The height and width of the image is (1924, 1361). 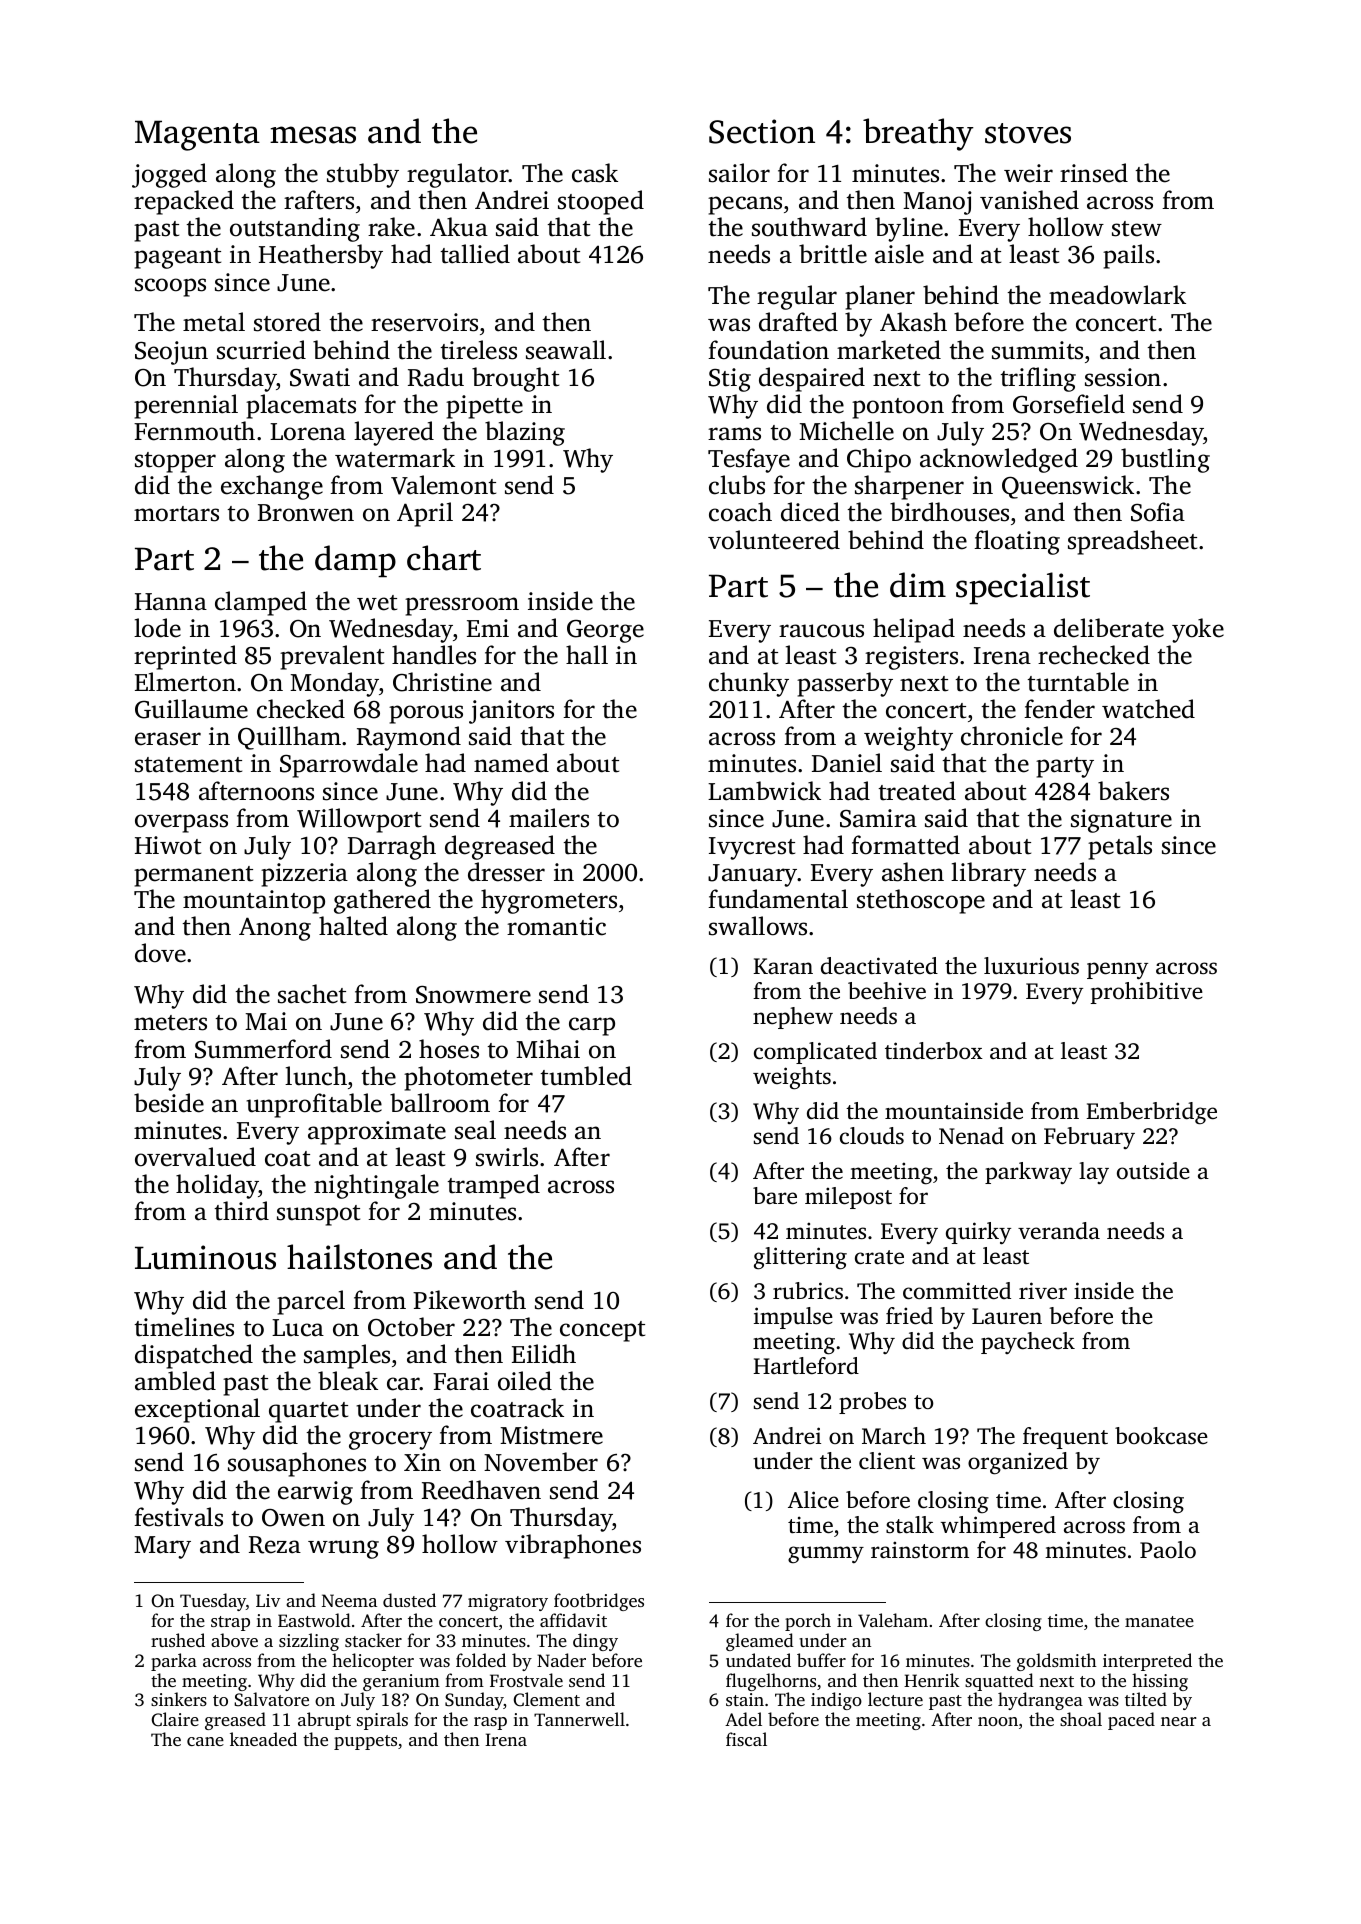 I want to click on buffer, so click(x=821, y=1660).
